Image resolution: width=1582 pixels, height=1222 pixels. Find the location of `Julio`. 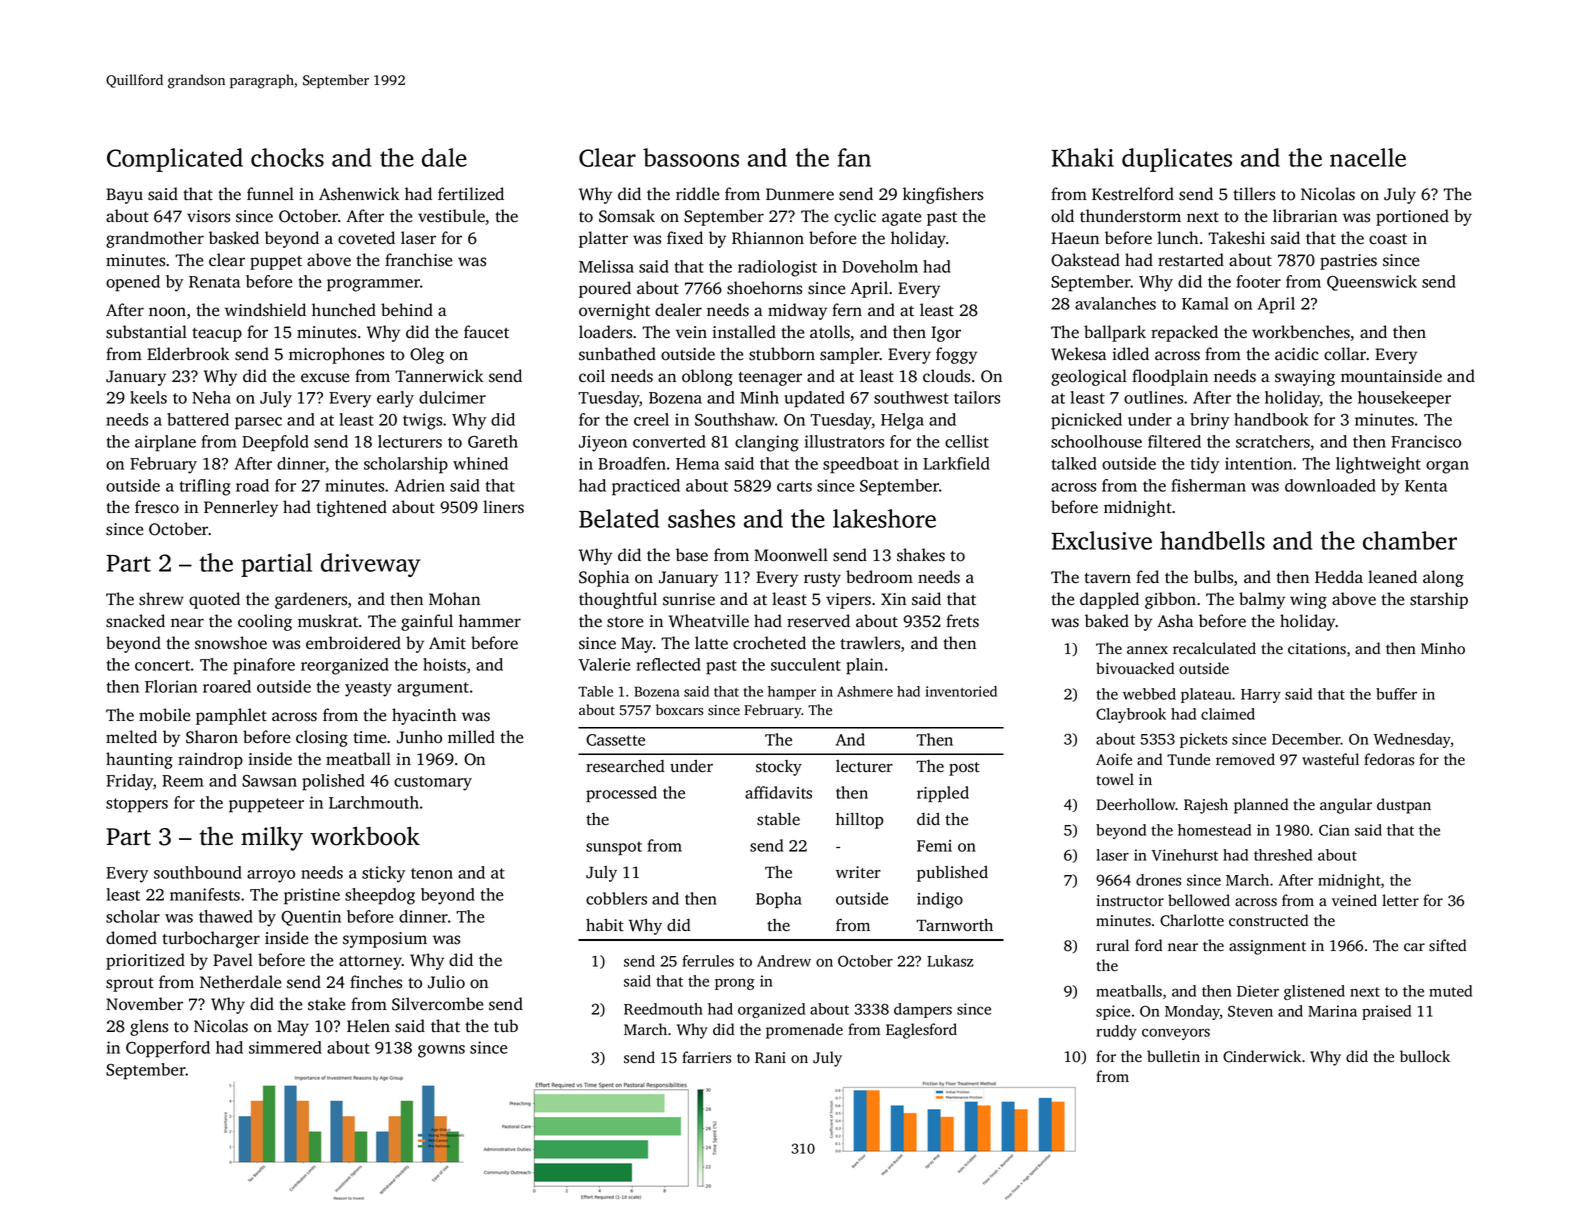

Julio is located at coordinates (446, 982).
